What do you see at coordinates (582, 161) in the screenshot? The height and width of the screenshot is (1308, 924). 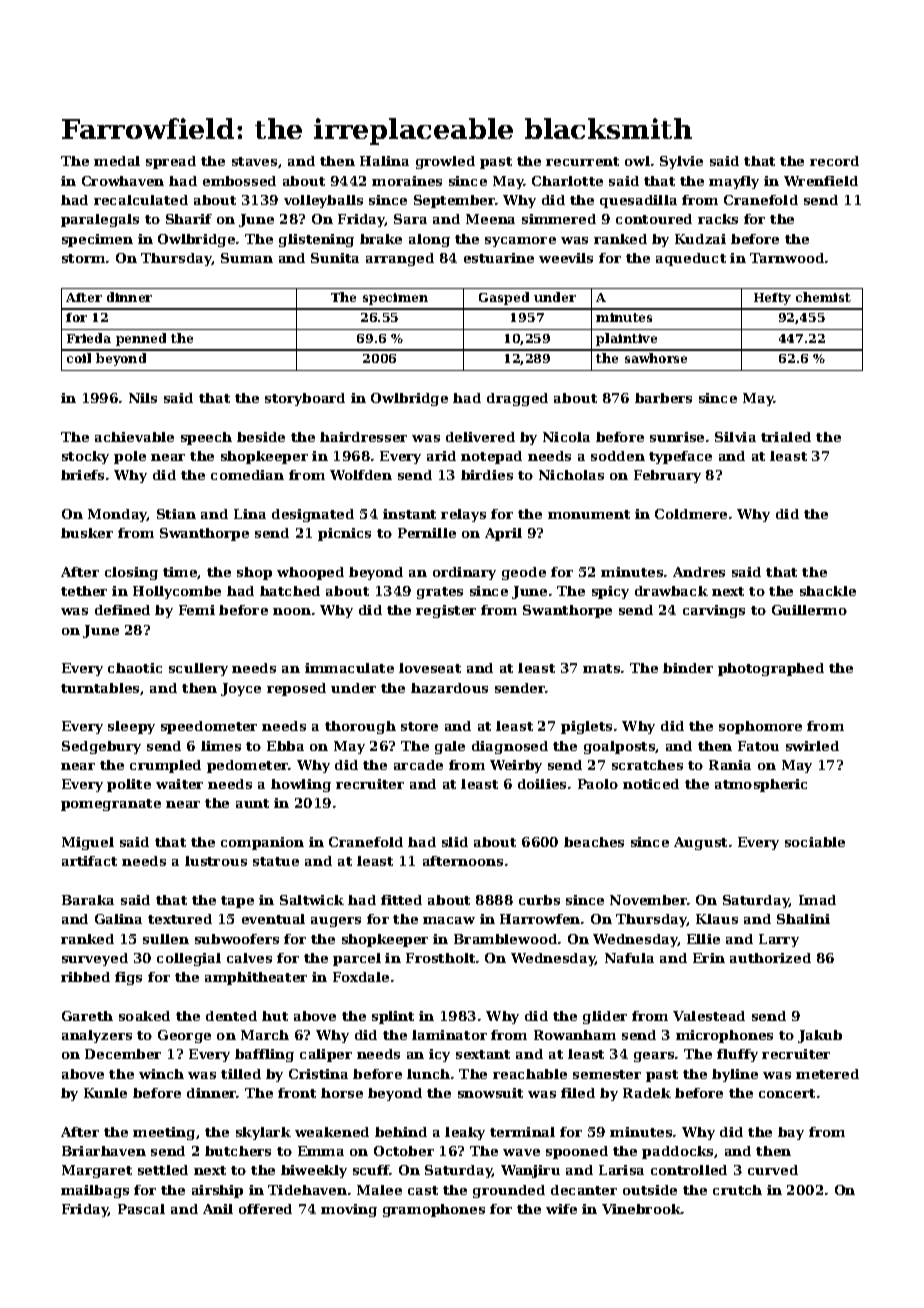 I see `recurrent` at bounding box center [582, 161].
